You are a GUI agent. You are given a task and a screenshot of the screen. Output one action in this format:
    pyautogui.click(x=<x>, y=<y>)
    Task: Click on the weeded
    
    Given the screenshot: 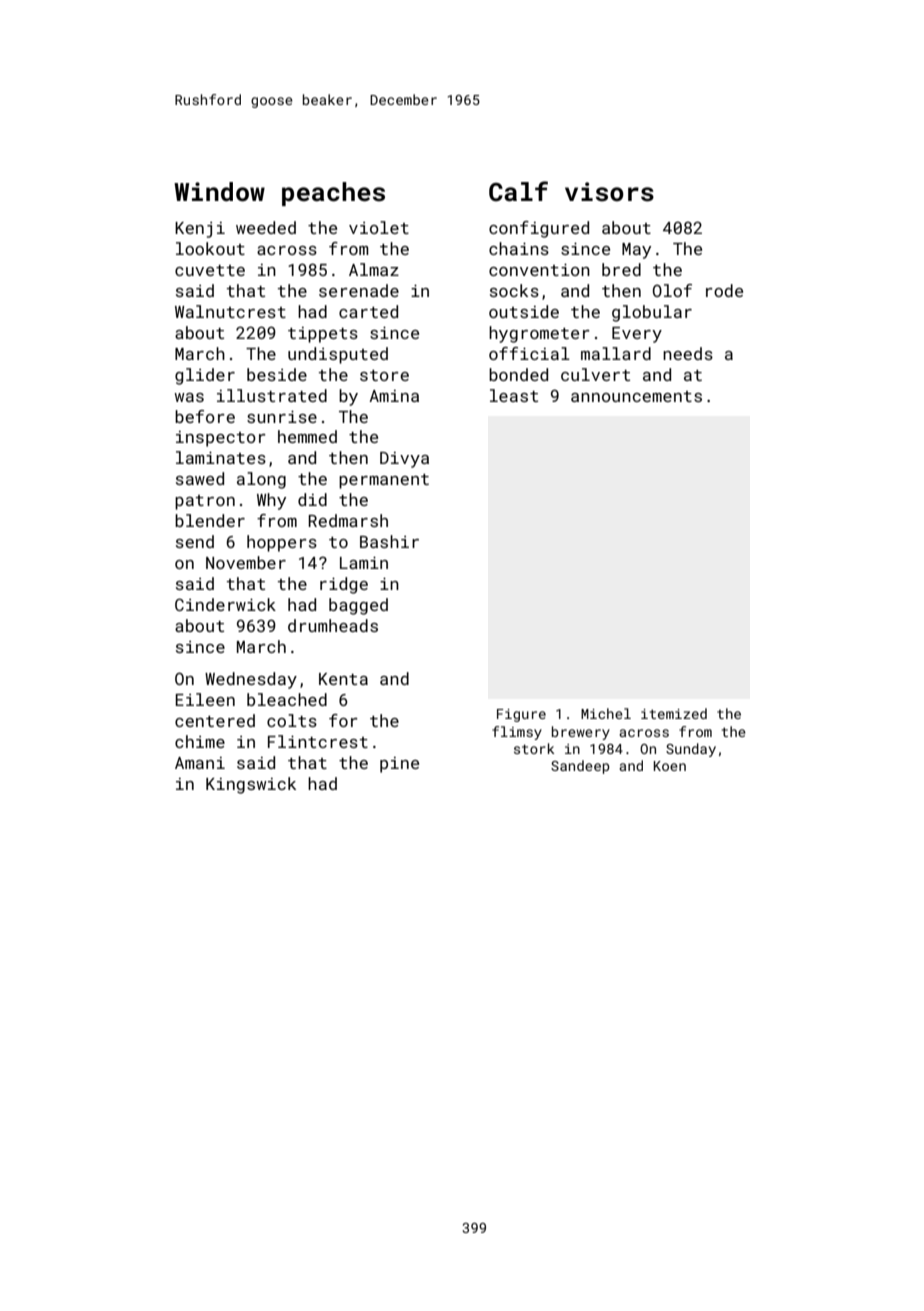 What is the action you would take?
    pyautogui.click(x=266, y=227)
